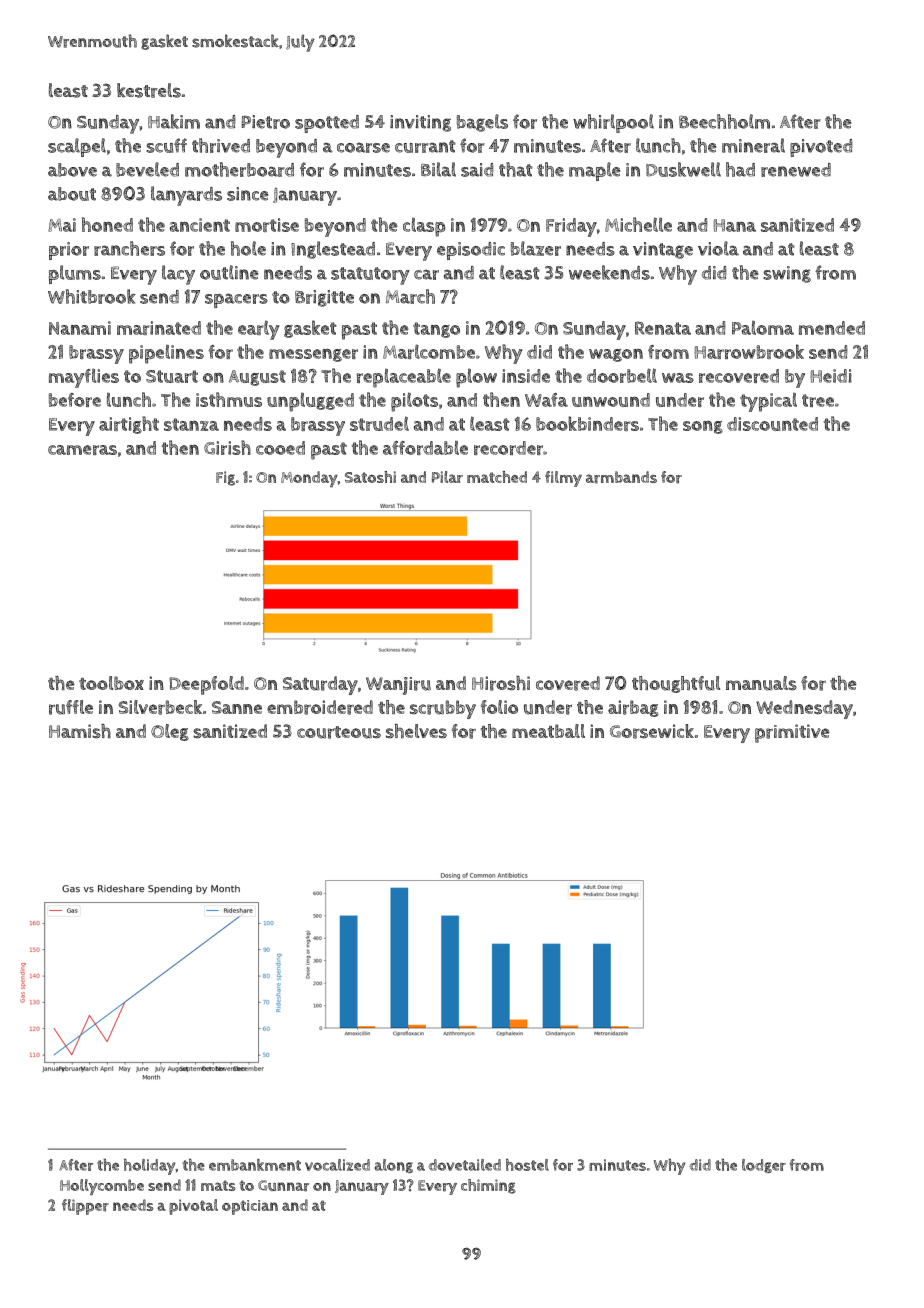 This page has height=1308, width=924. What do you see at coordinates (416, 731) in the page?
I see `shelves` at bounding box center [416, 731].
